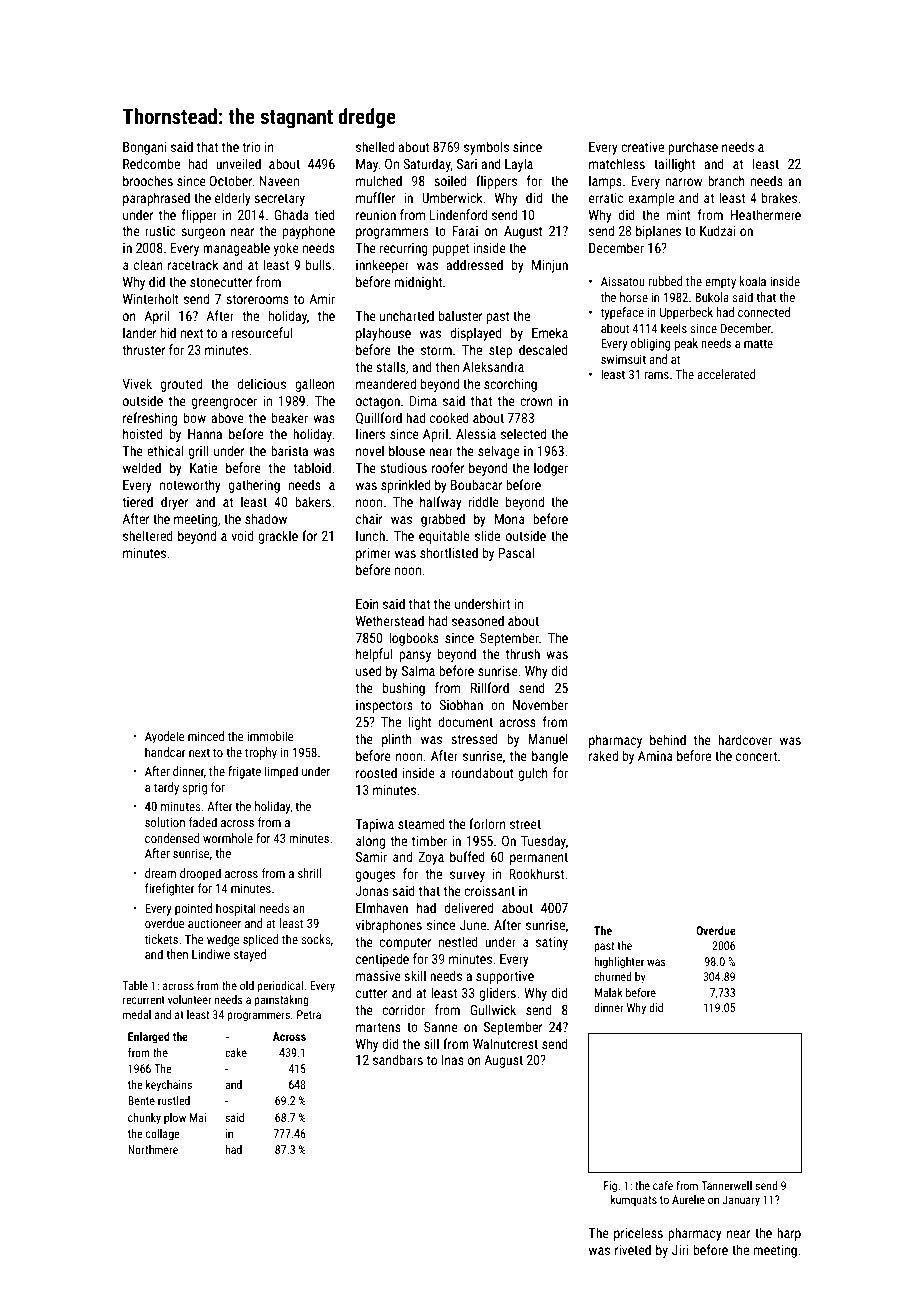 The height and width of the page is (1308, 924). What do you see at coordinates (726, 180) in the page?
I see `branch` at bounding box center [726, 180].
